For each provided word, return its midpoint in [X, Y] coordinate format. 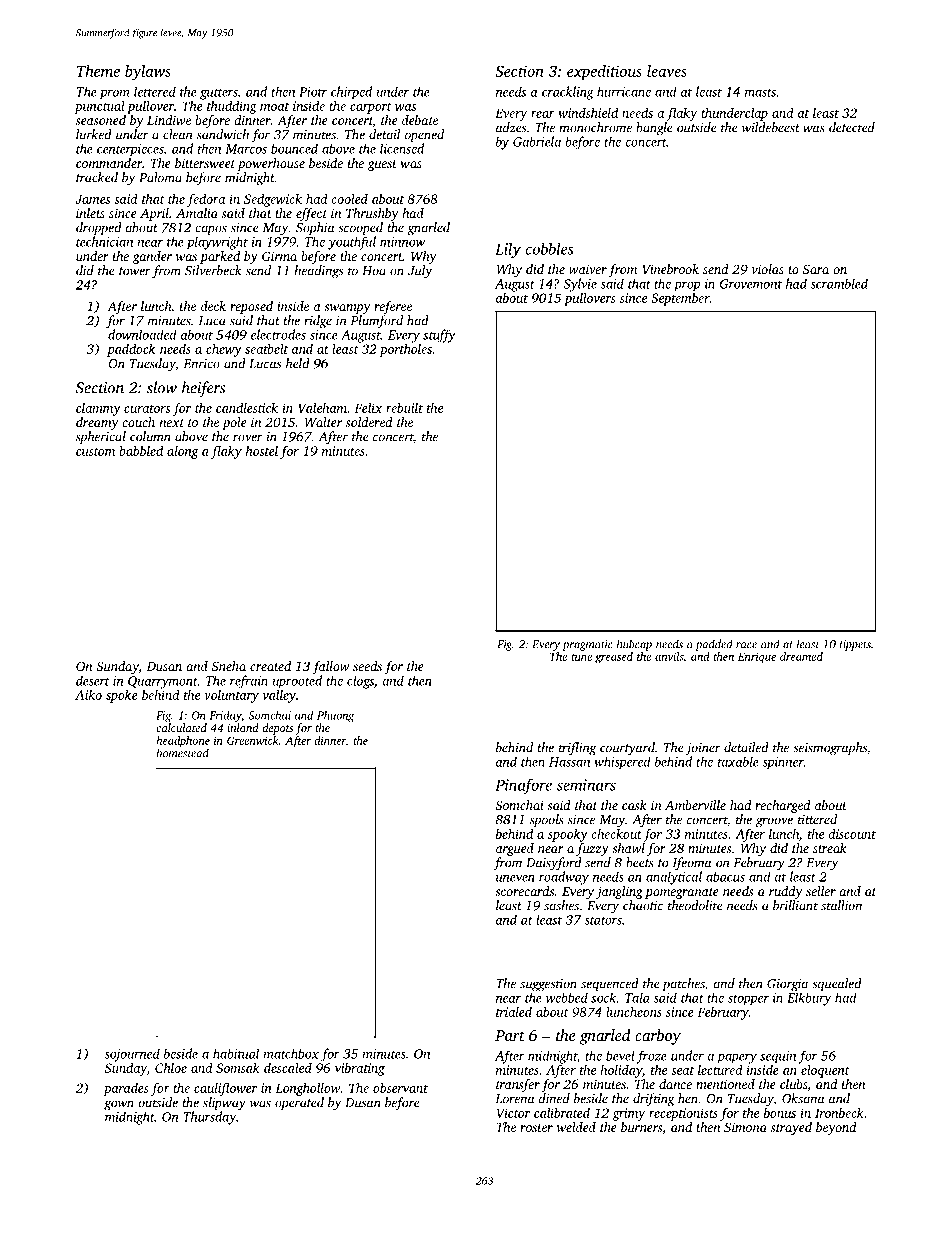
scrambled [839, 283]
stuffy [439, 336]
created [270, 666]
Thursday [209, 1118]
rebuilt [404, 407]
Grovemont [751, 284]
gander [152, 257]
